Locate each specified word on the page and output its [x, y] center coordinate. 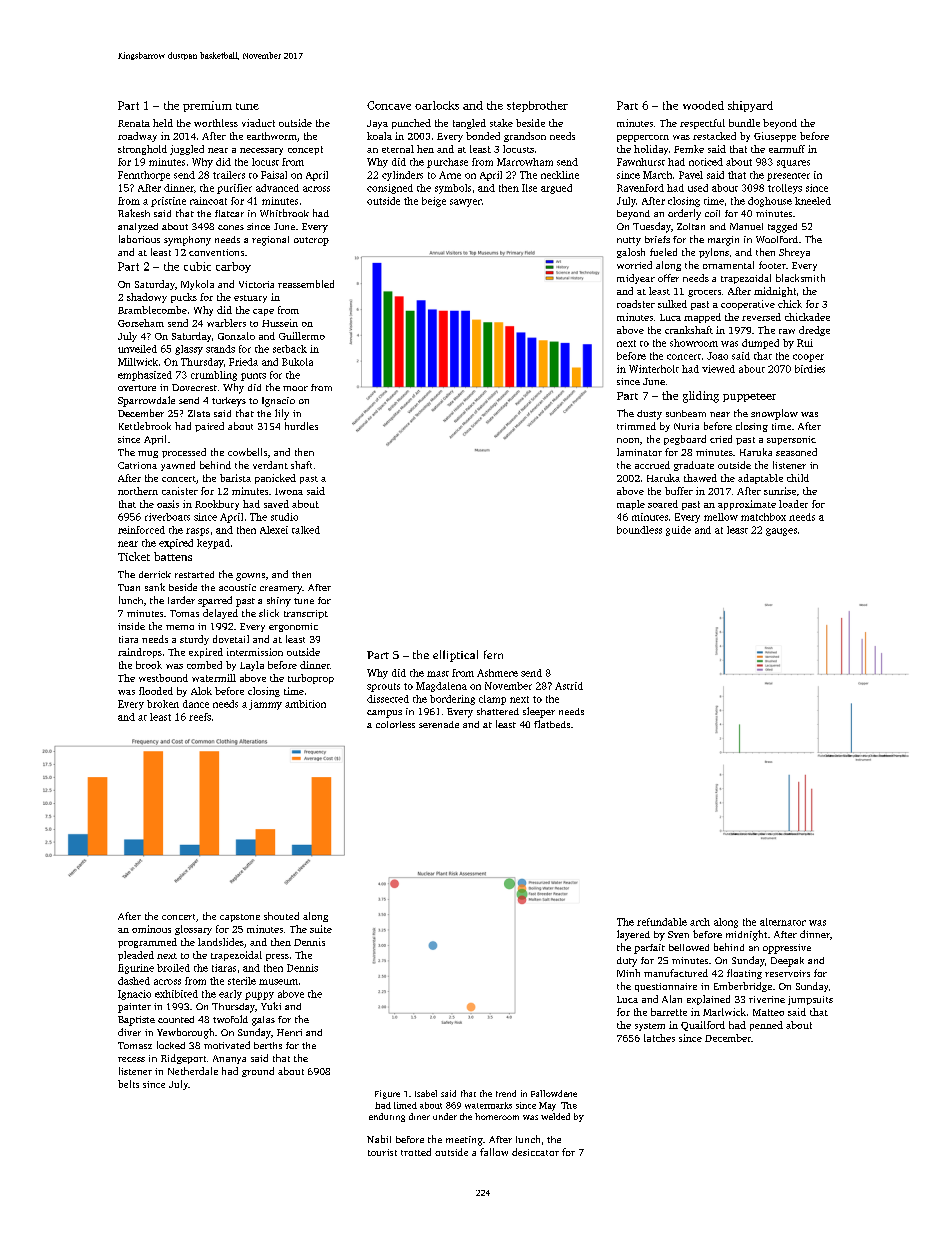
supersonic [791, 440]
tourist [382, 1152]
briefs [657, 239]
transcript [306, 614]
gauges [781, 532]
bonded [483, 136]
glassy [189, 350]
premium [207, 106]
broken [163, 704]
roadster [636, 304]
